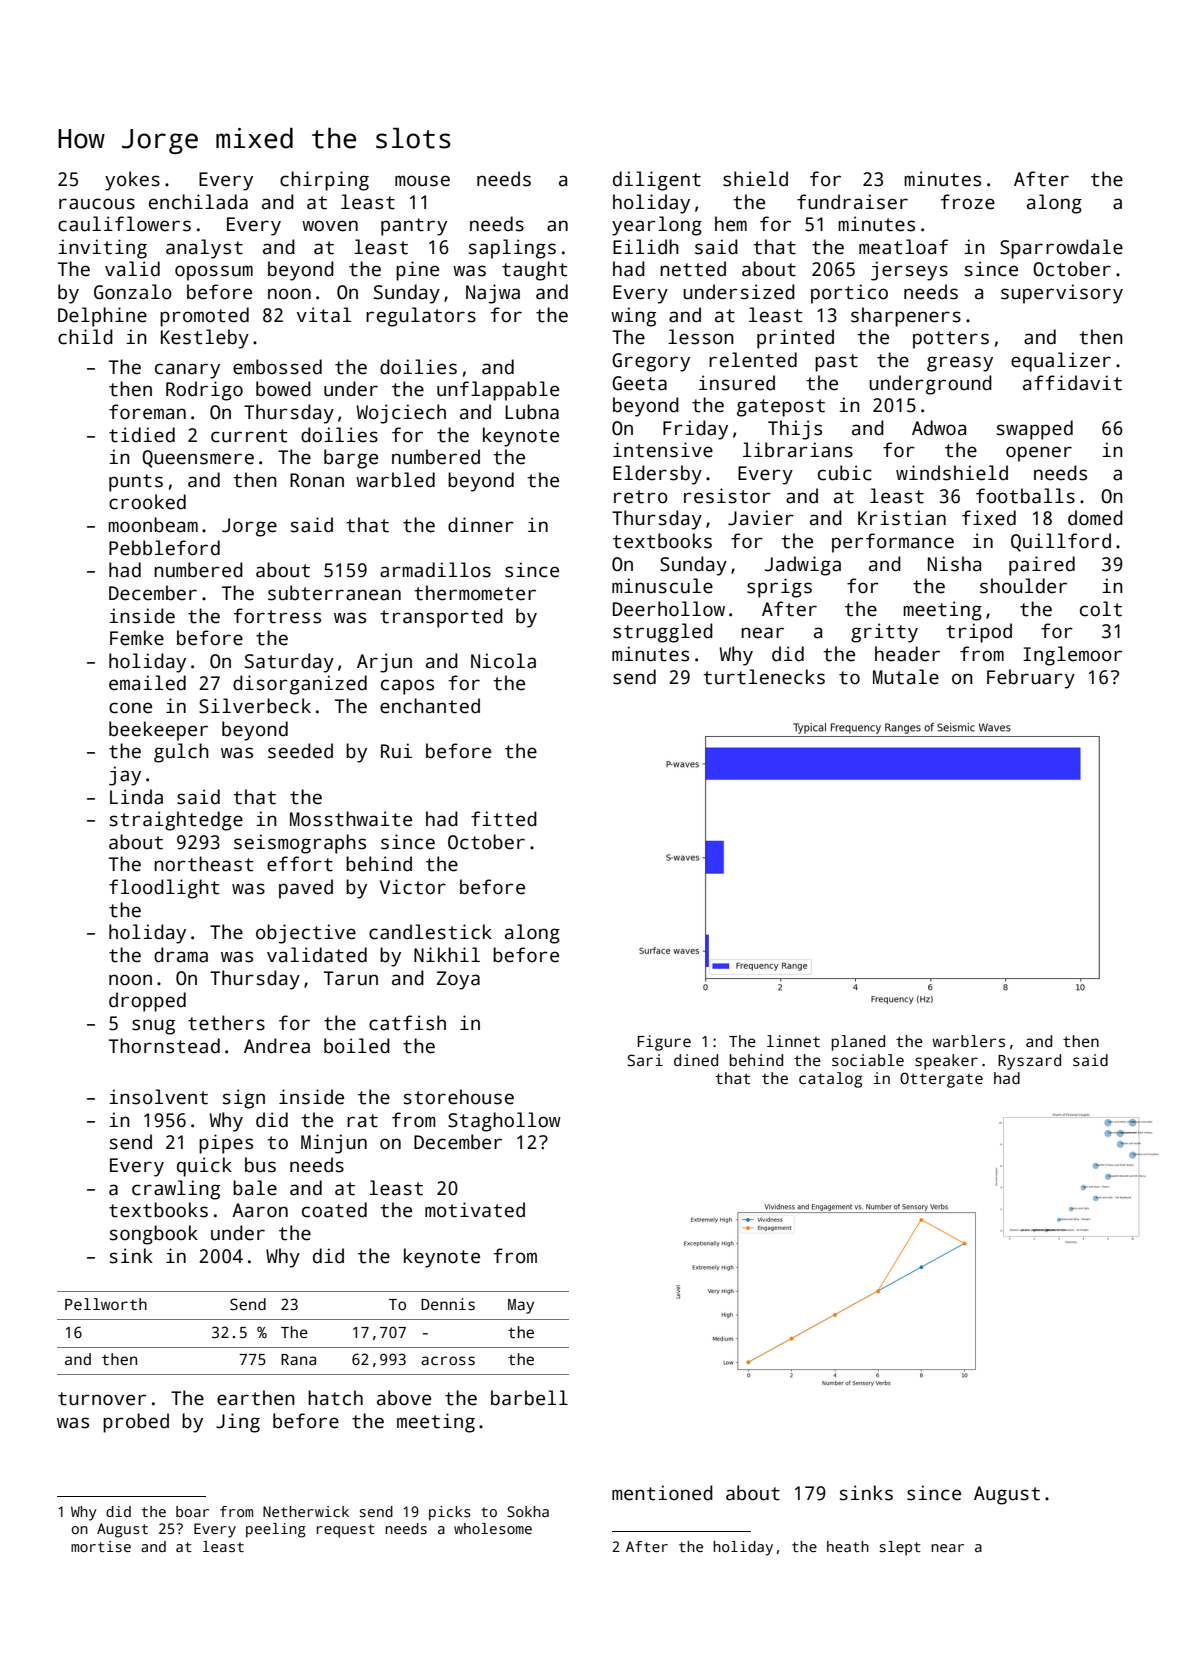  What do you see at coordinates (164, 889) in the screenshot?
I see `floodlight` at bounding box center [164, 889].
